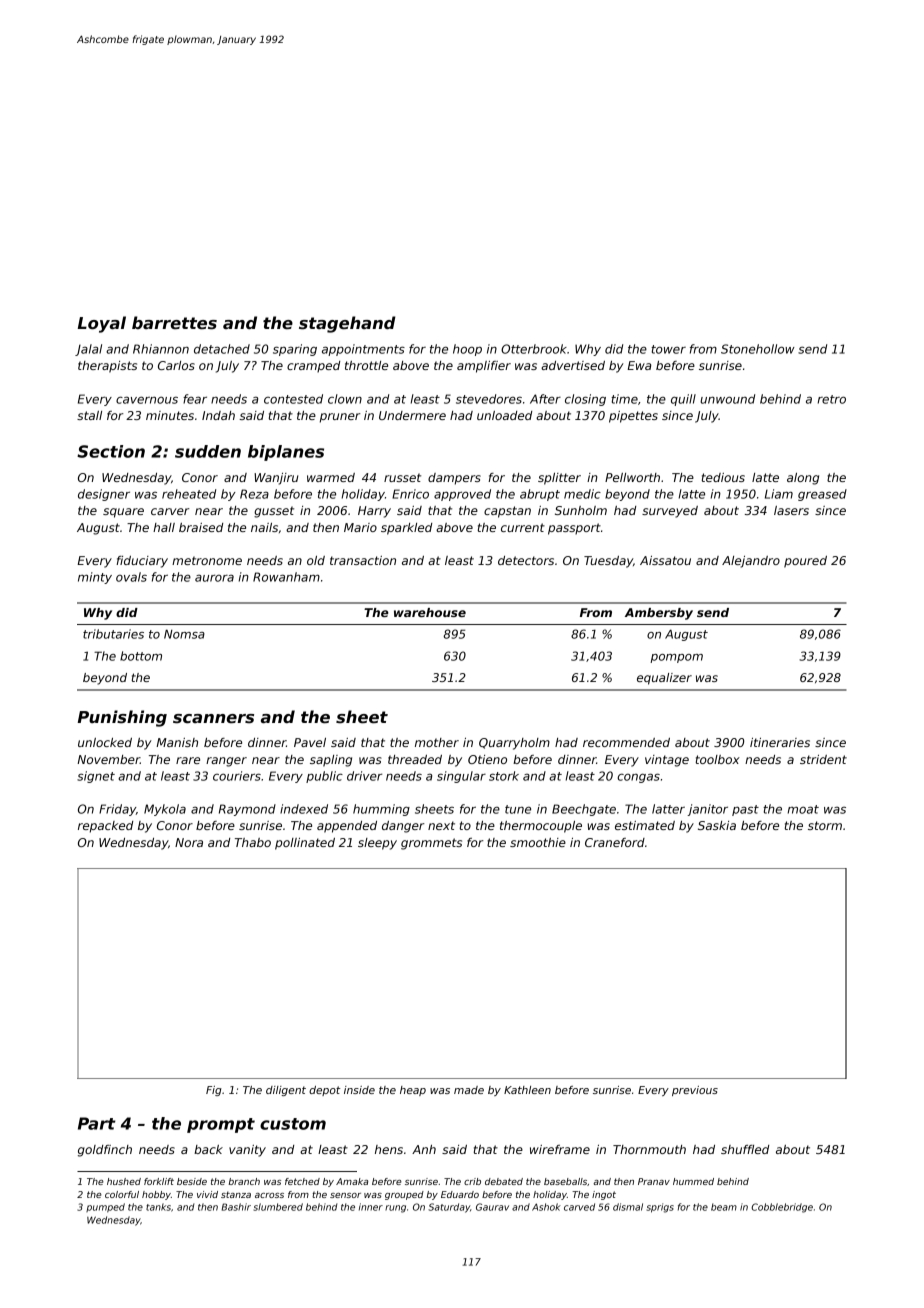  I want to click on branch, so click(244, 1181).
